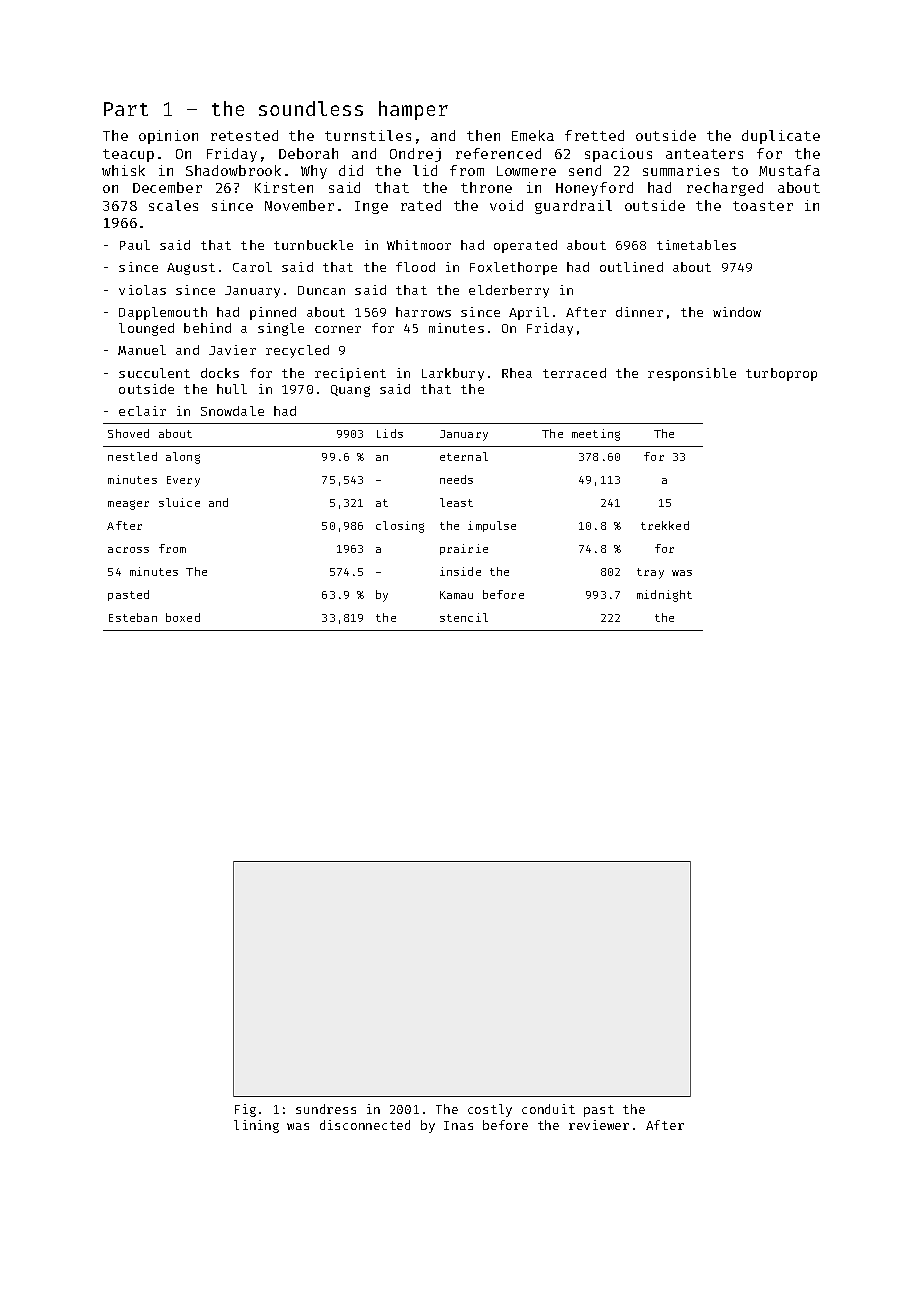 The height and width of the document is (1308, 924). Describe the element at coordinates (133, 617) in the document. I see `Esteban` at that location.
